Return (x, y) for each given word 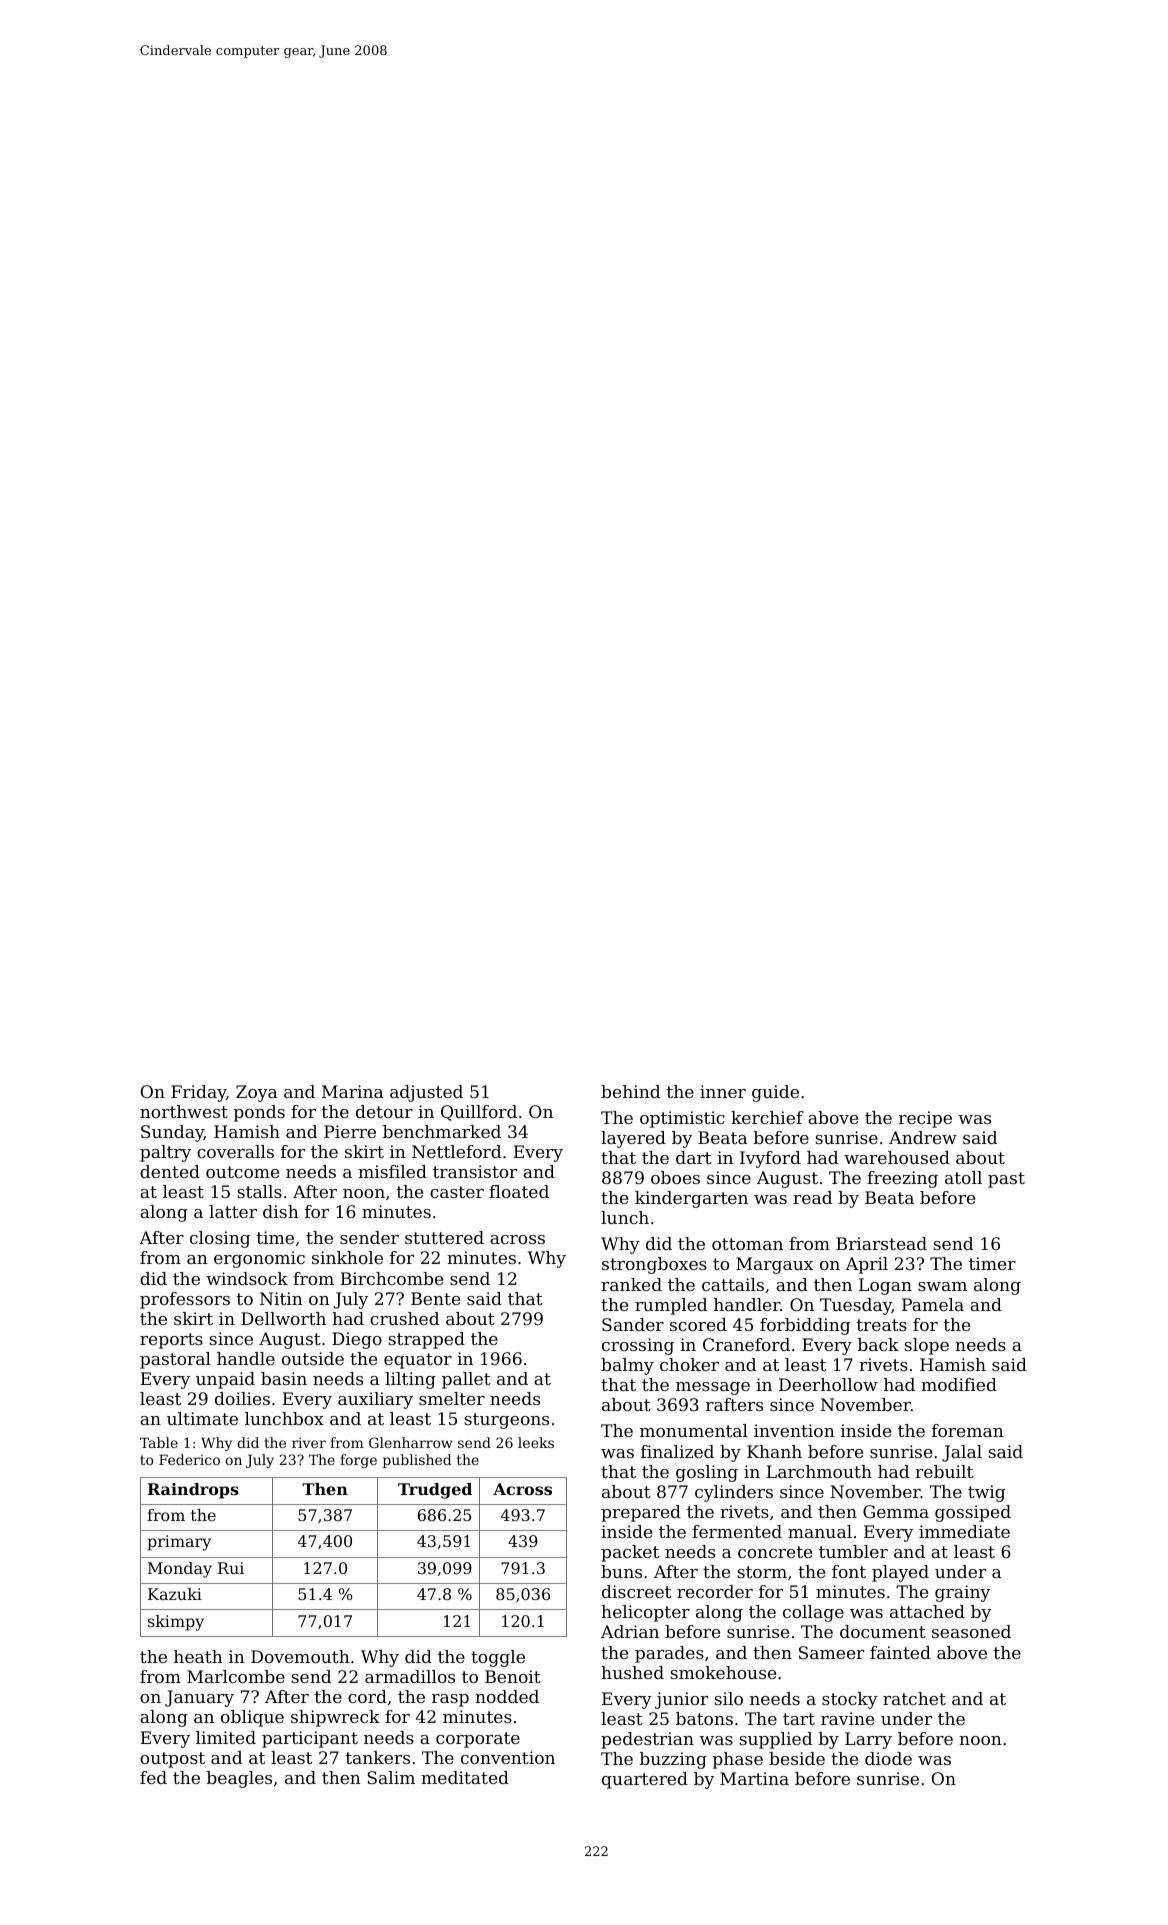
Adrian (630, 1631)
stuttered (444, 1237)
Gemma (896, 1511)
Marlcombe (236, 1676)
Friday (198, 1093)
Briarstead (881, 1243)
